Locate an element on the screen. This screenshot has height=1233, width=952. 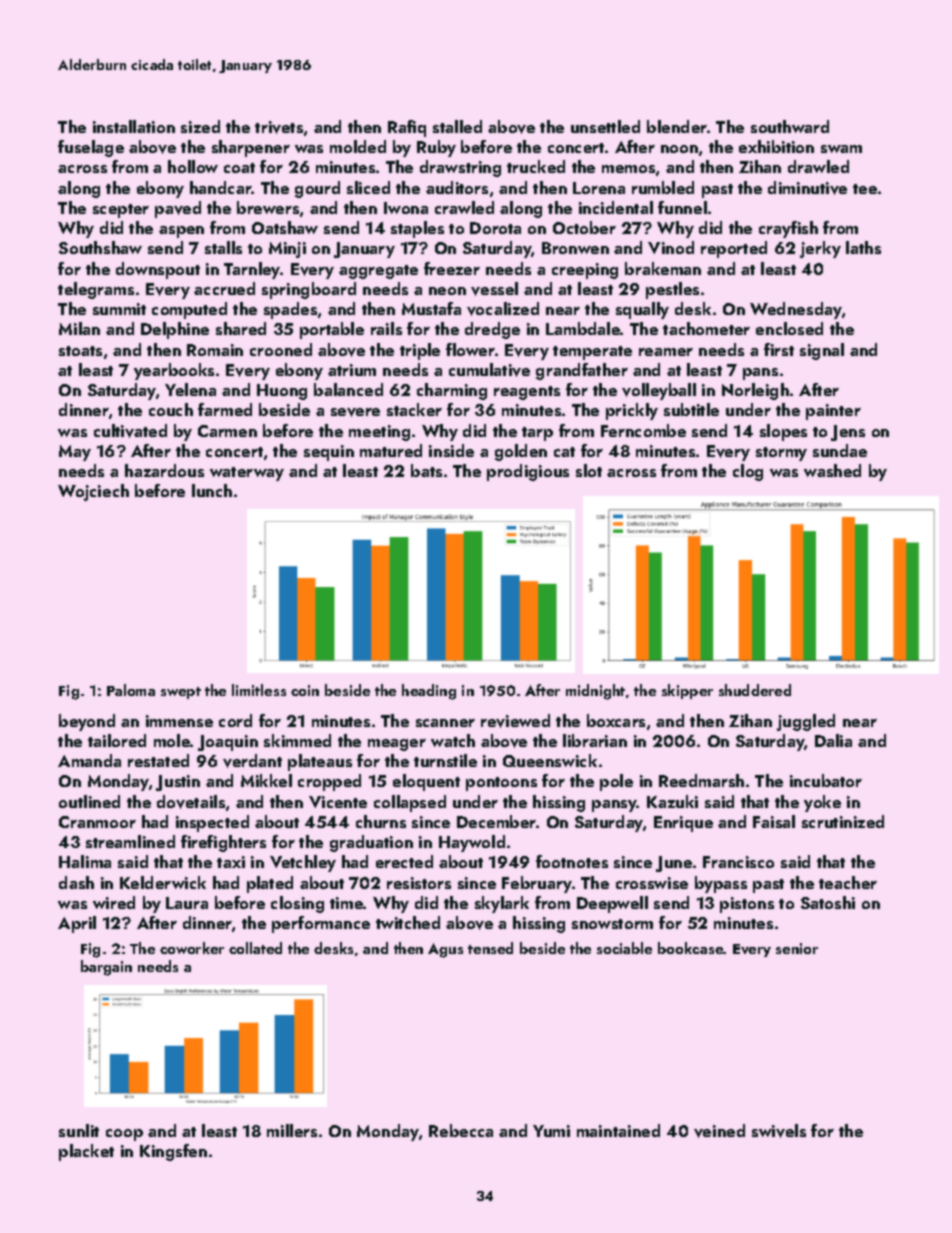
molded is located at coordinates (358, 146).
